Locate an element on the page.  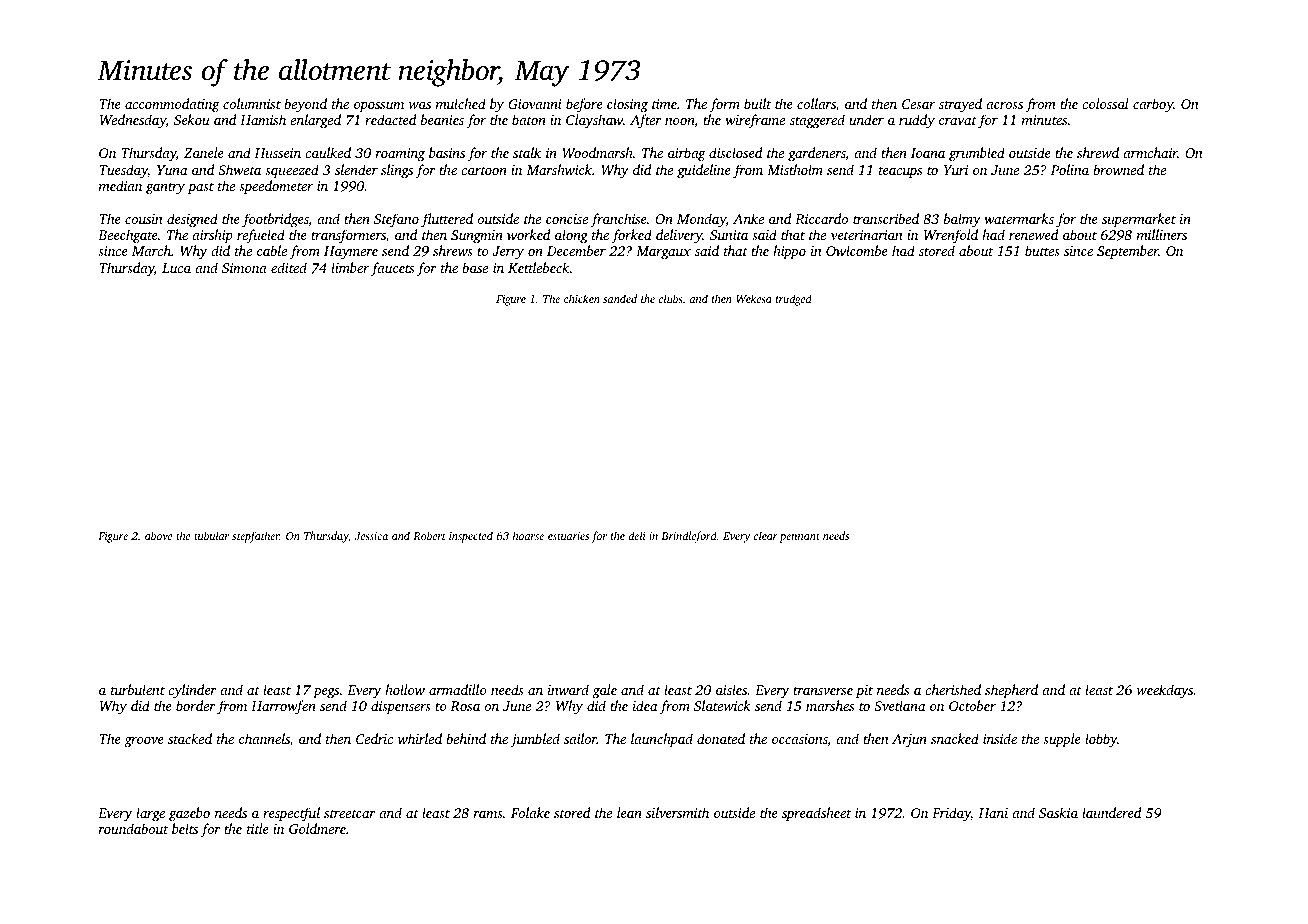
lobby is located at coordinates (1101, 740).
